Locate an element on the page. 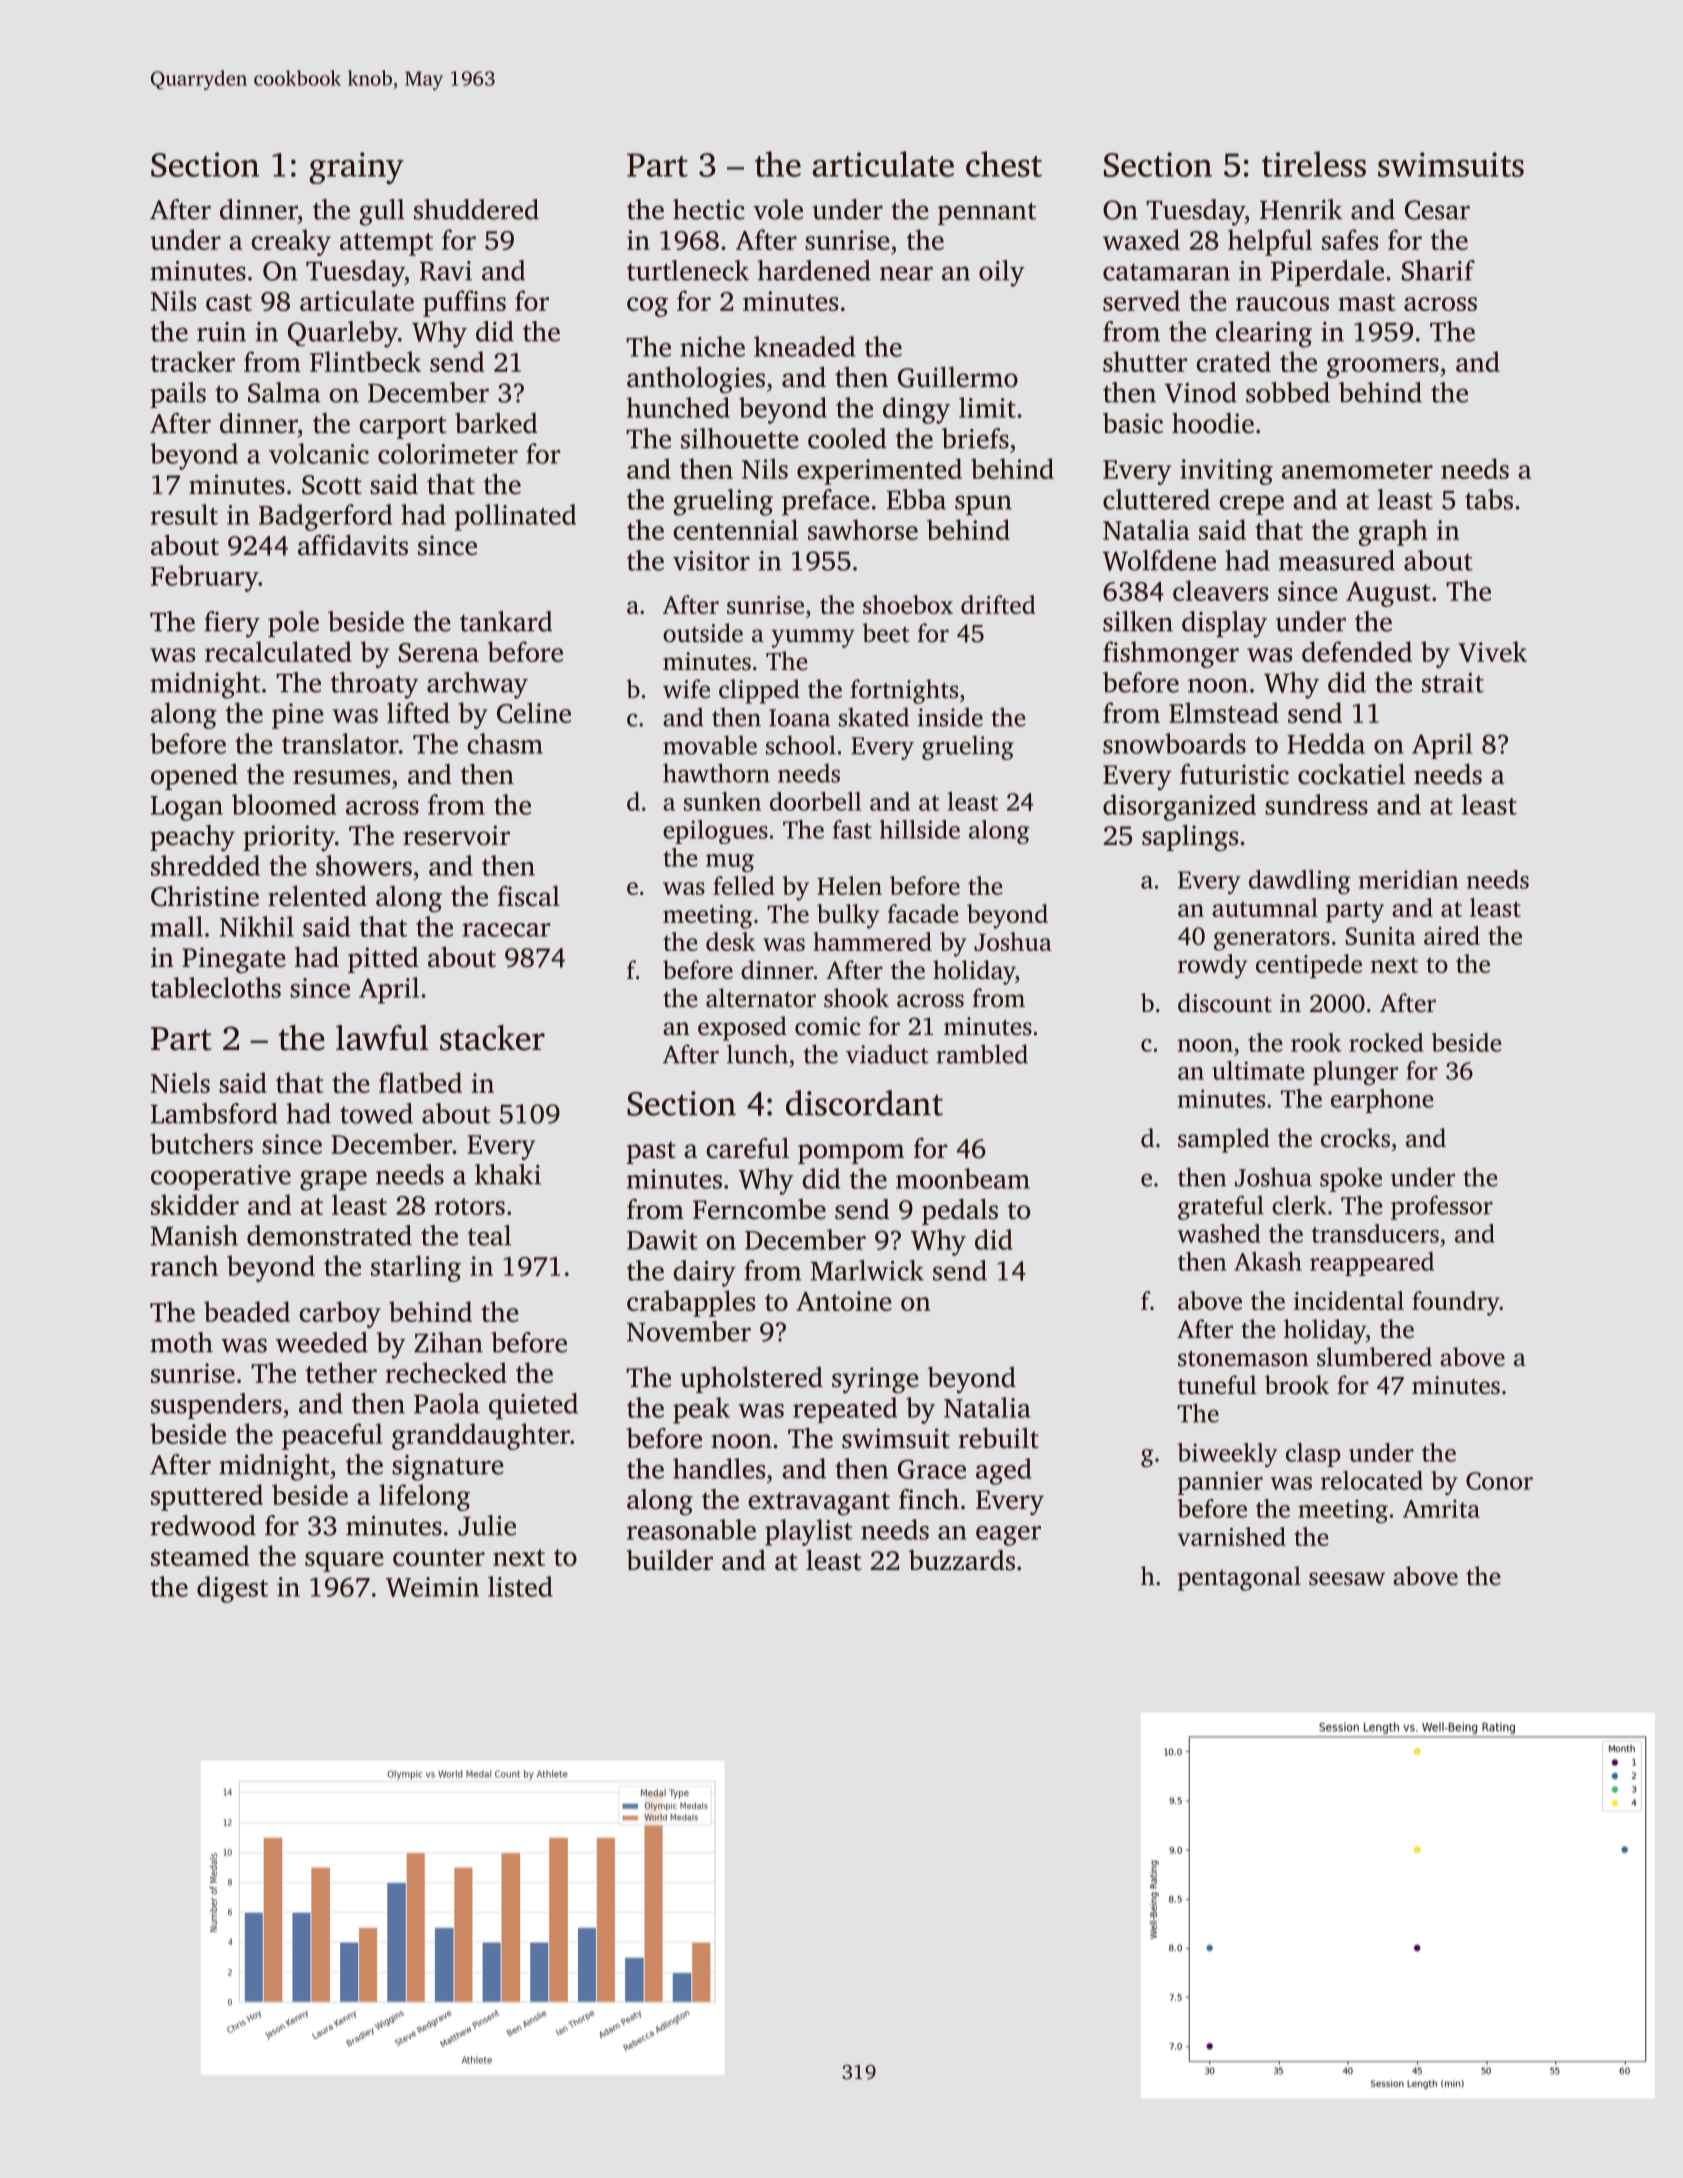 This page has width=1683, height=2178. moonbeam is located at coordinates (963, 1178).
